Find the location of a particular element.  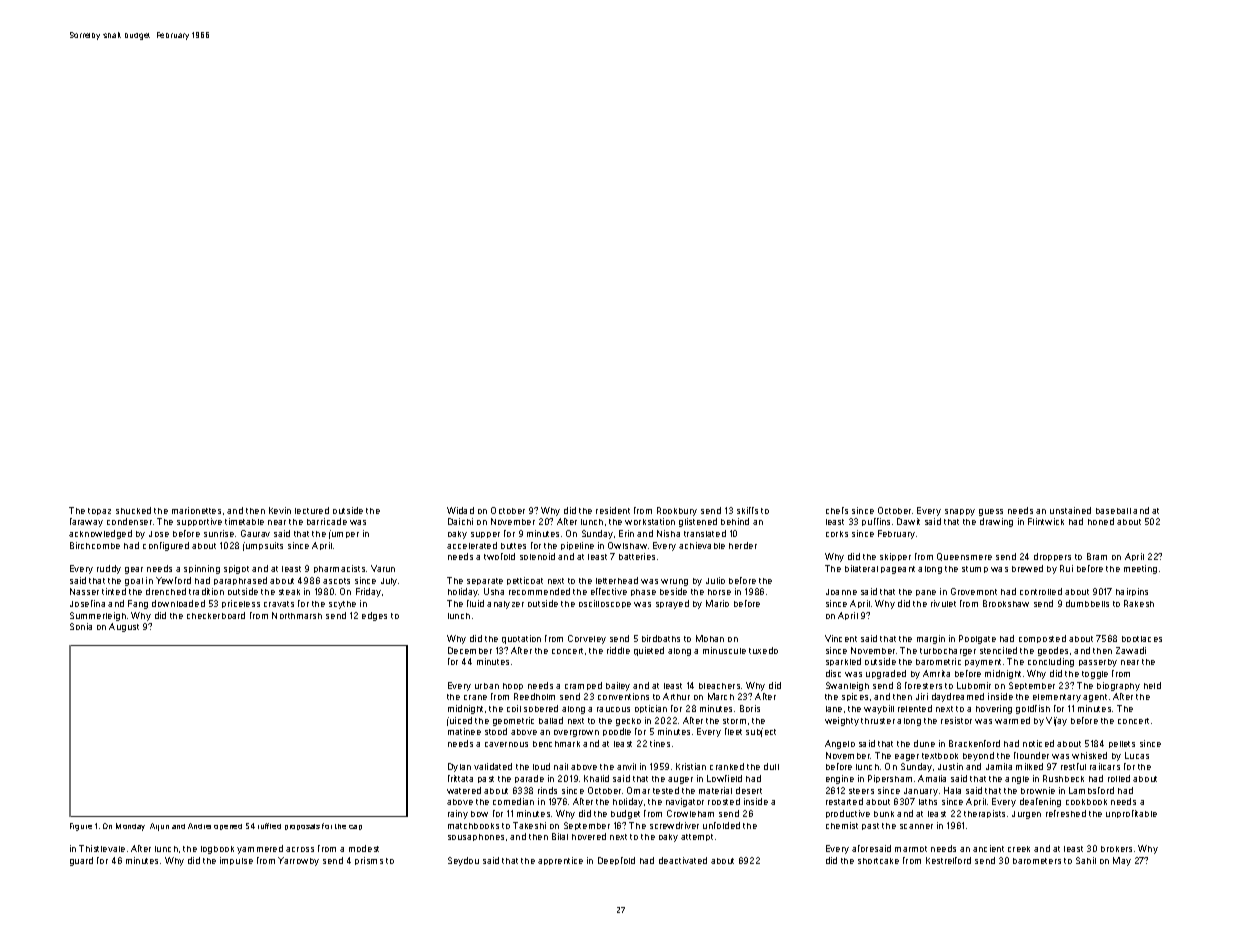

Northmarsh is located at coordinates (297, 615).
